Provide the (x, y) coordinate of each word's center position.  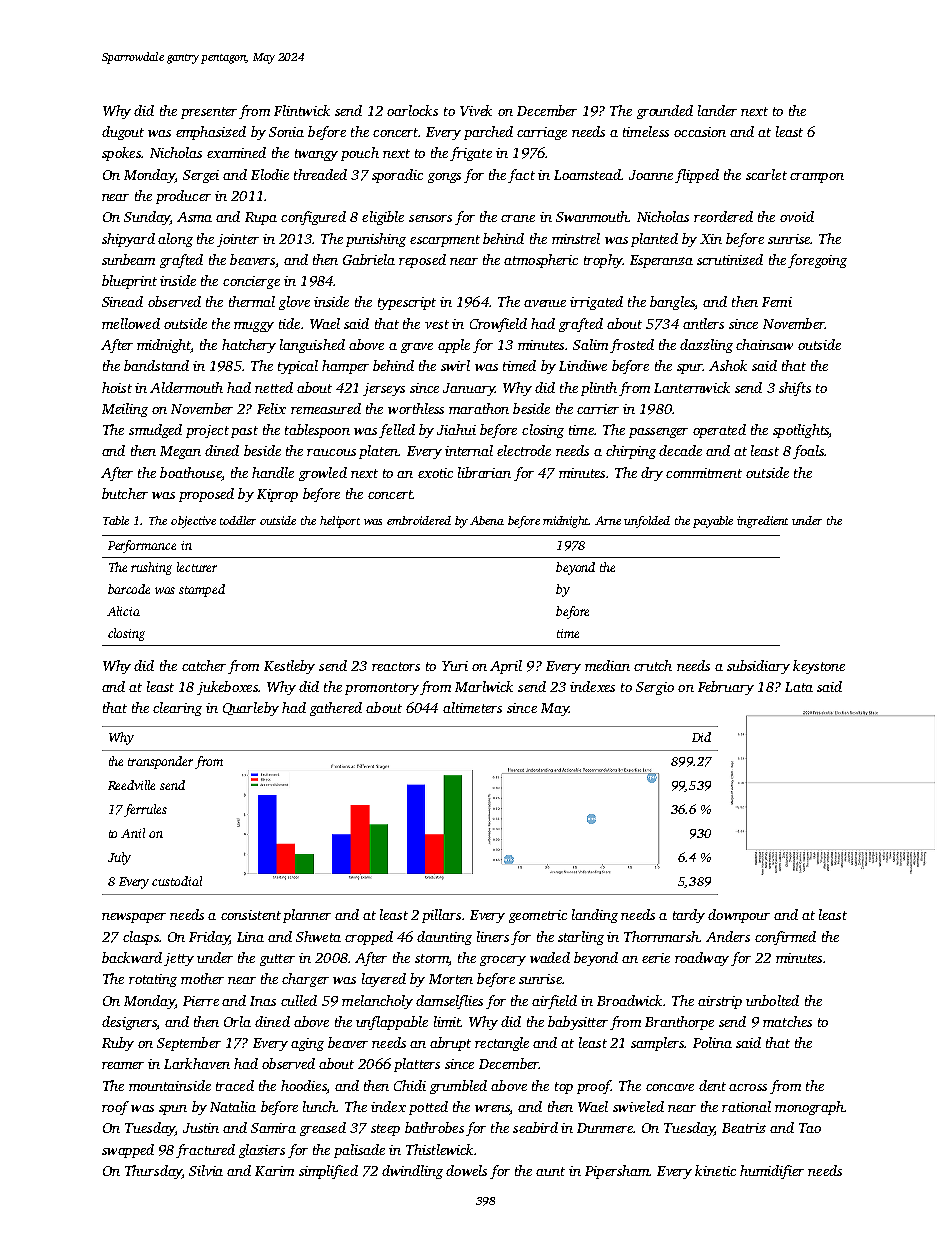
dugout (123, 133)
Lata (799, 687)
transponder (160, 762)
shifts (795, 389)
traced (235, 1085)
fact (521, 176)
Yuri (455, 666)
